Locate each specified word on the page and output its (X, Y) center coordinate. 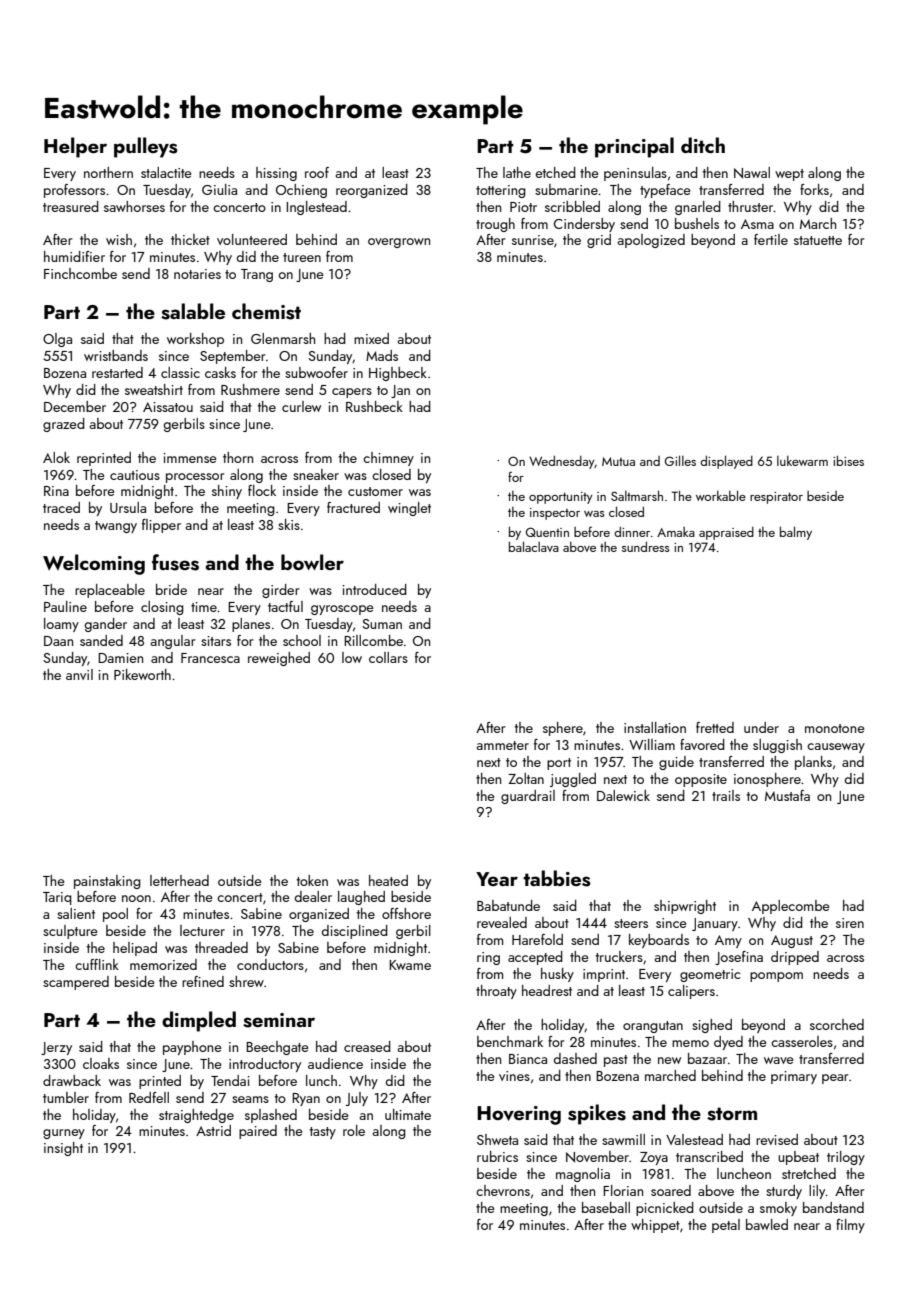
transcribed (709, 1156)
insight (63, 1149)
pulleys (146, 147)
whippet (655, 1226)
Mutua (618, 461)
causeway (836, 748)
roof (317, 172)
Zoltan (526, 778)
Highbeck (398, 374)
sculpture (70, 932)
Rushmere (250, 389)
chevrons (503, 1190)
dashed (575, 1058)
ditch (703, 145)
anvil (79, 674)
